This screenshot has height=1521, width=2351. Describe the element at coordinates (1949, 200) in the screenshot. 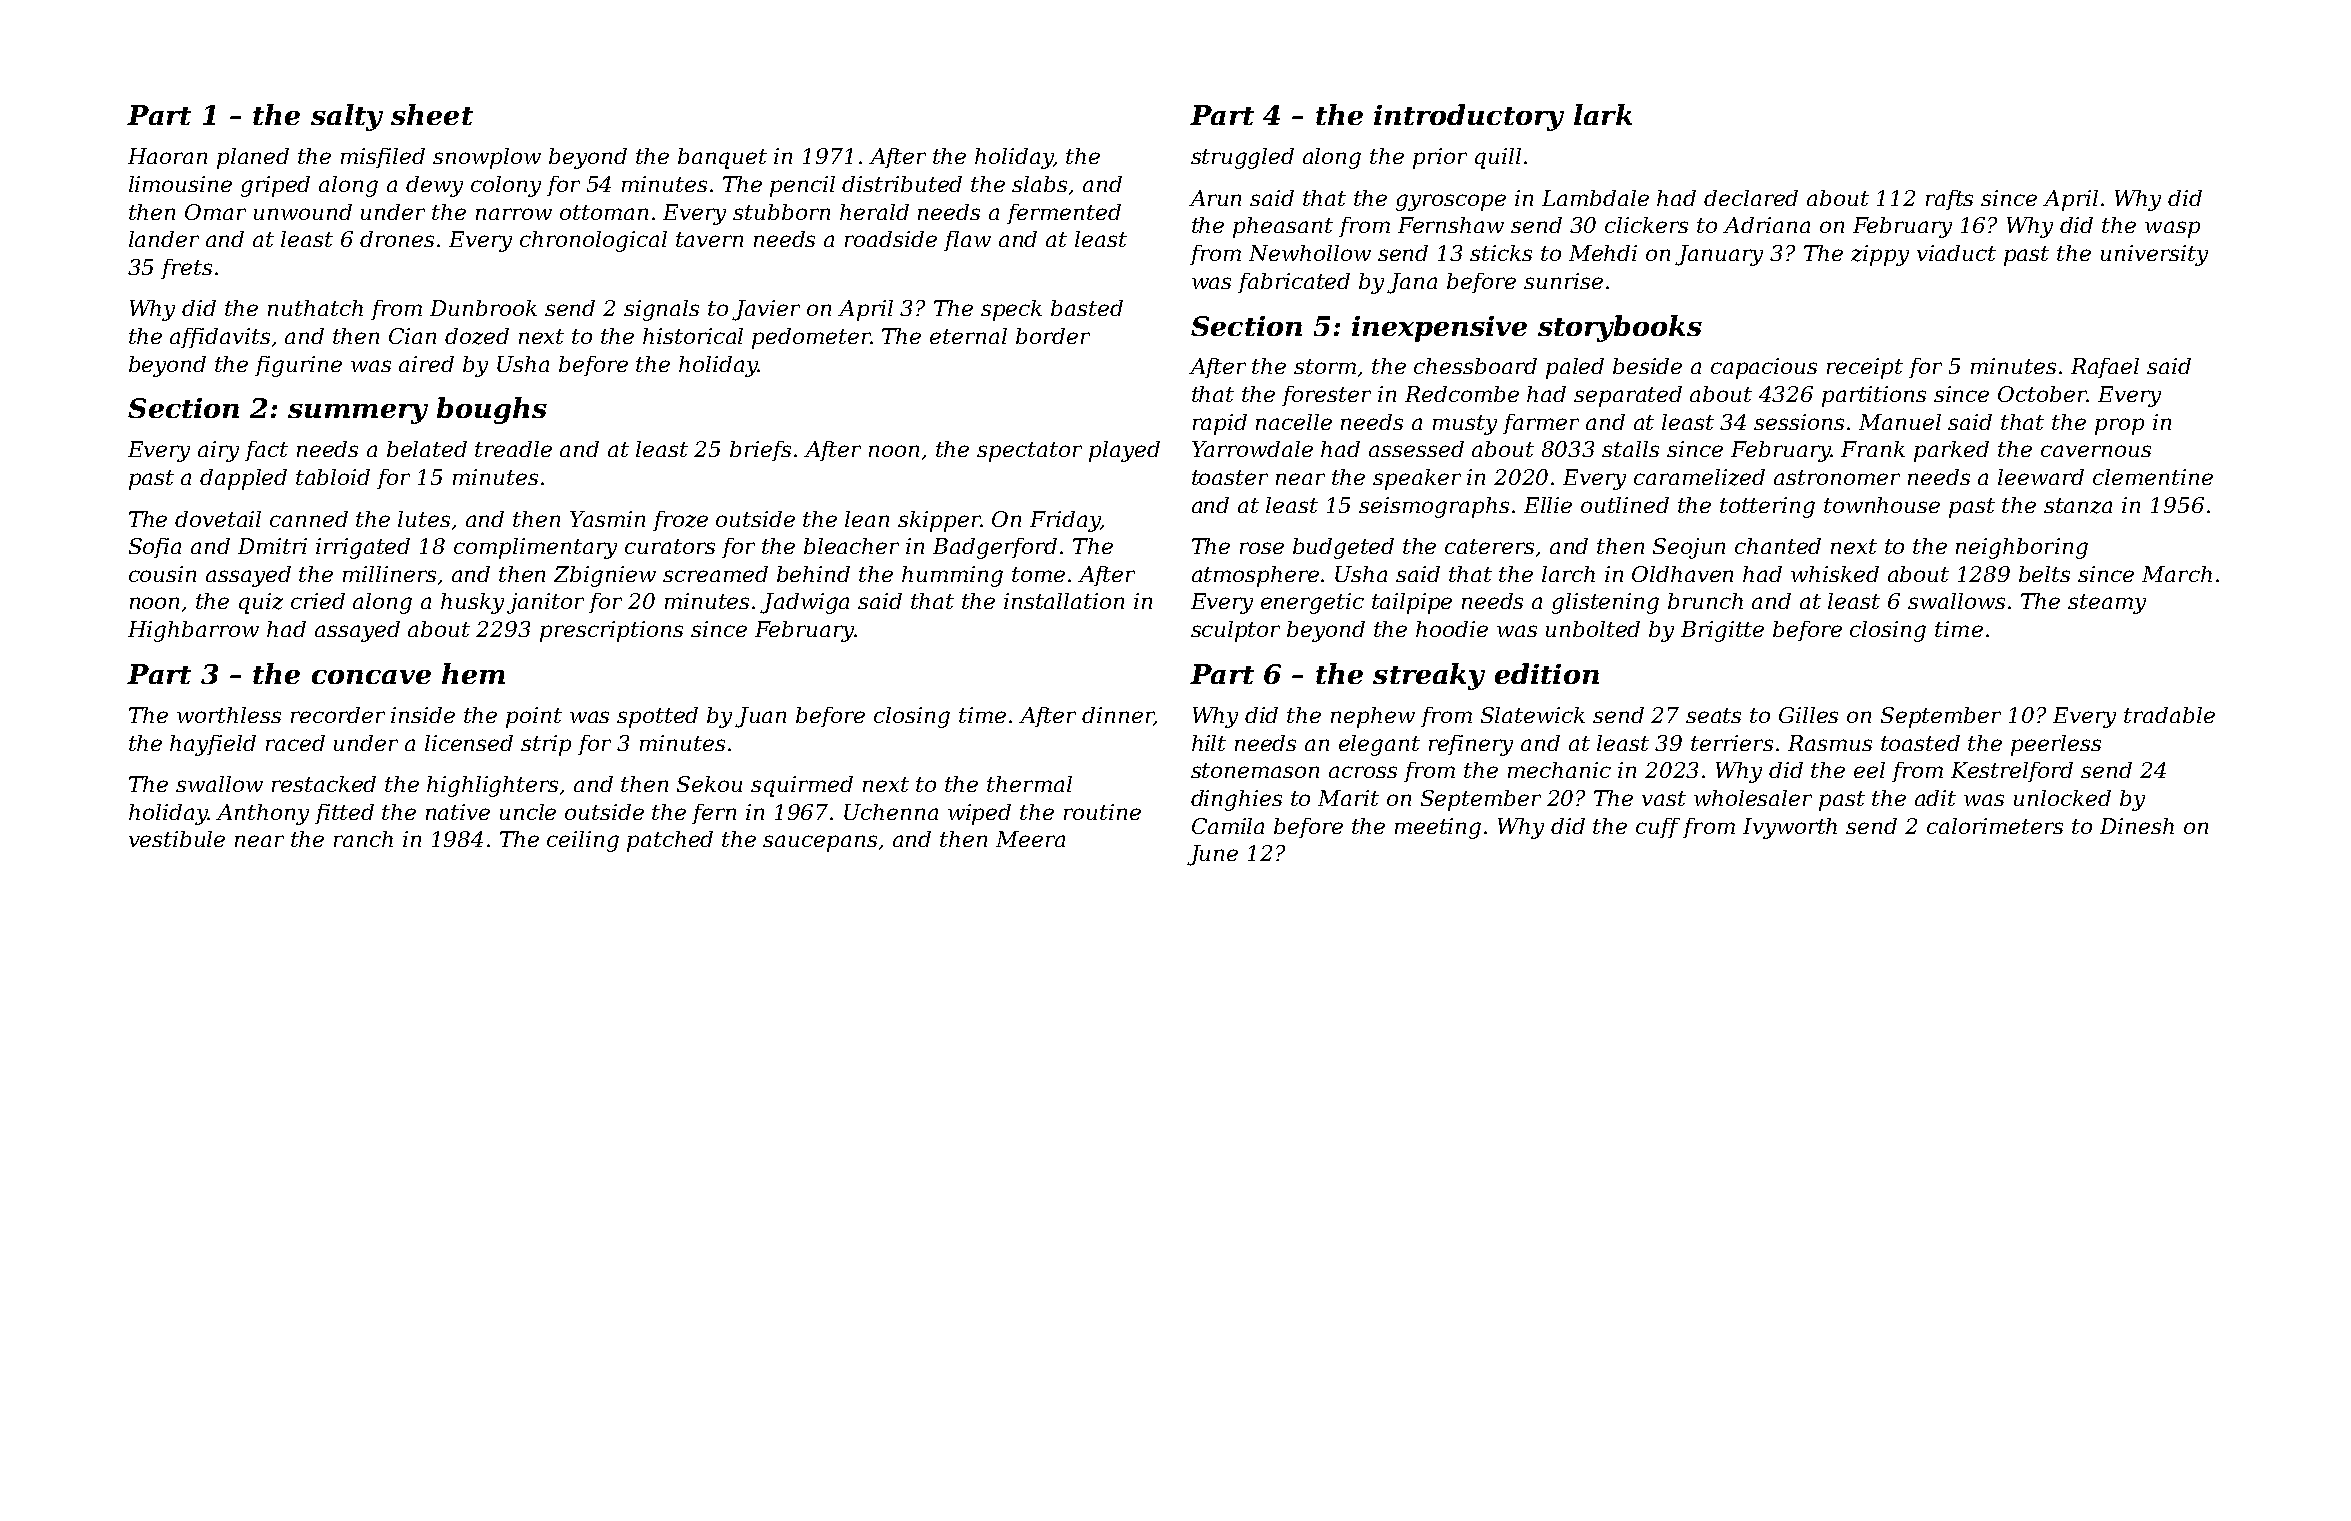

I see `rafts` at that location.
